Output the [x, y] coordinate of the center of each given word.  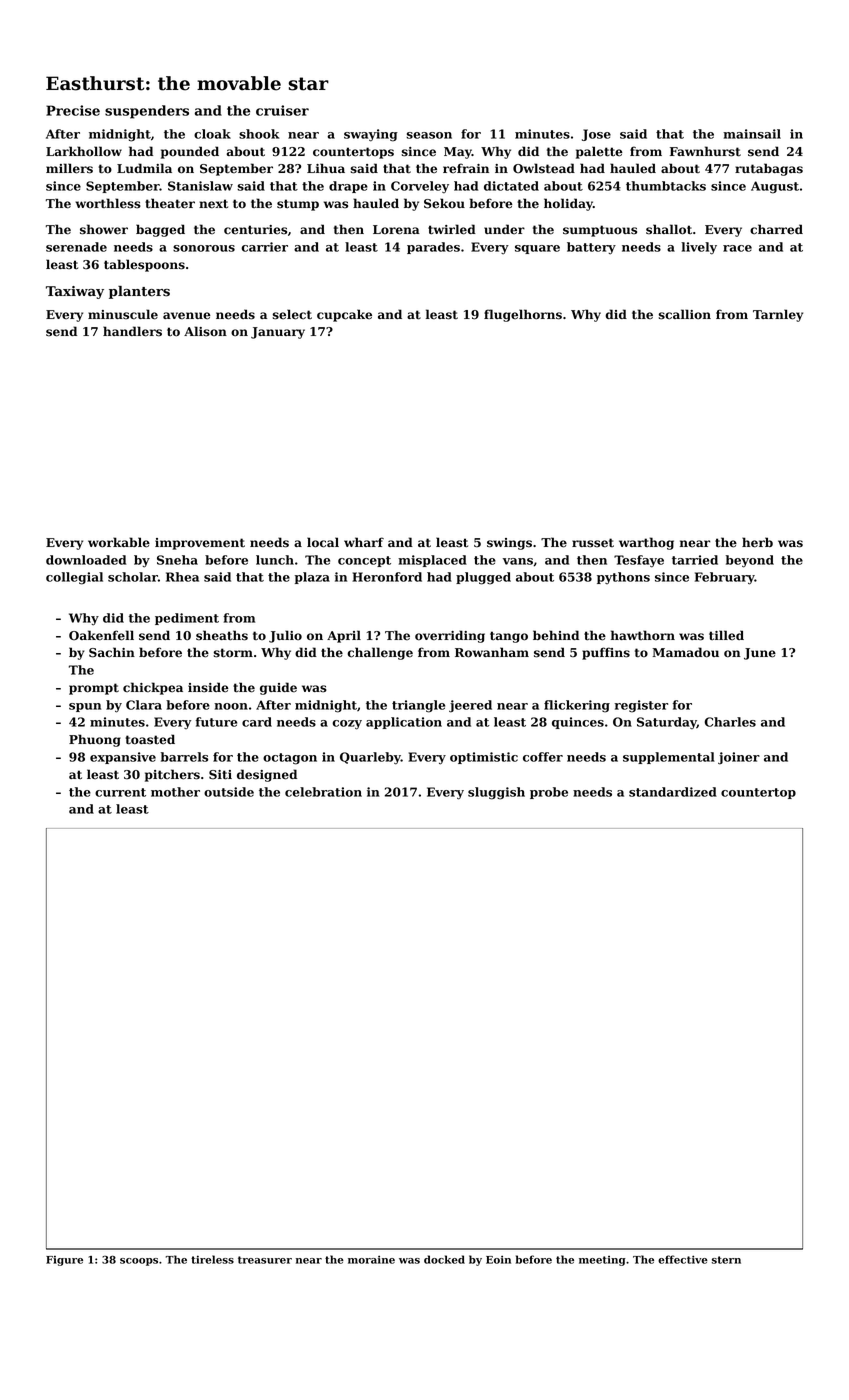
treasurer [265, 1260]
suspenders [147, 112]
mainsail [752, 134]
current [120, 792]
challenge [380, 653]
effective [683, 1259]
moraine [371, 1259]
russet [593, 543]
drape [348, 187]
